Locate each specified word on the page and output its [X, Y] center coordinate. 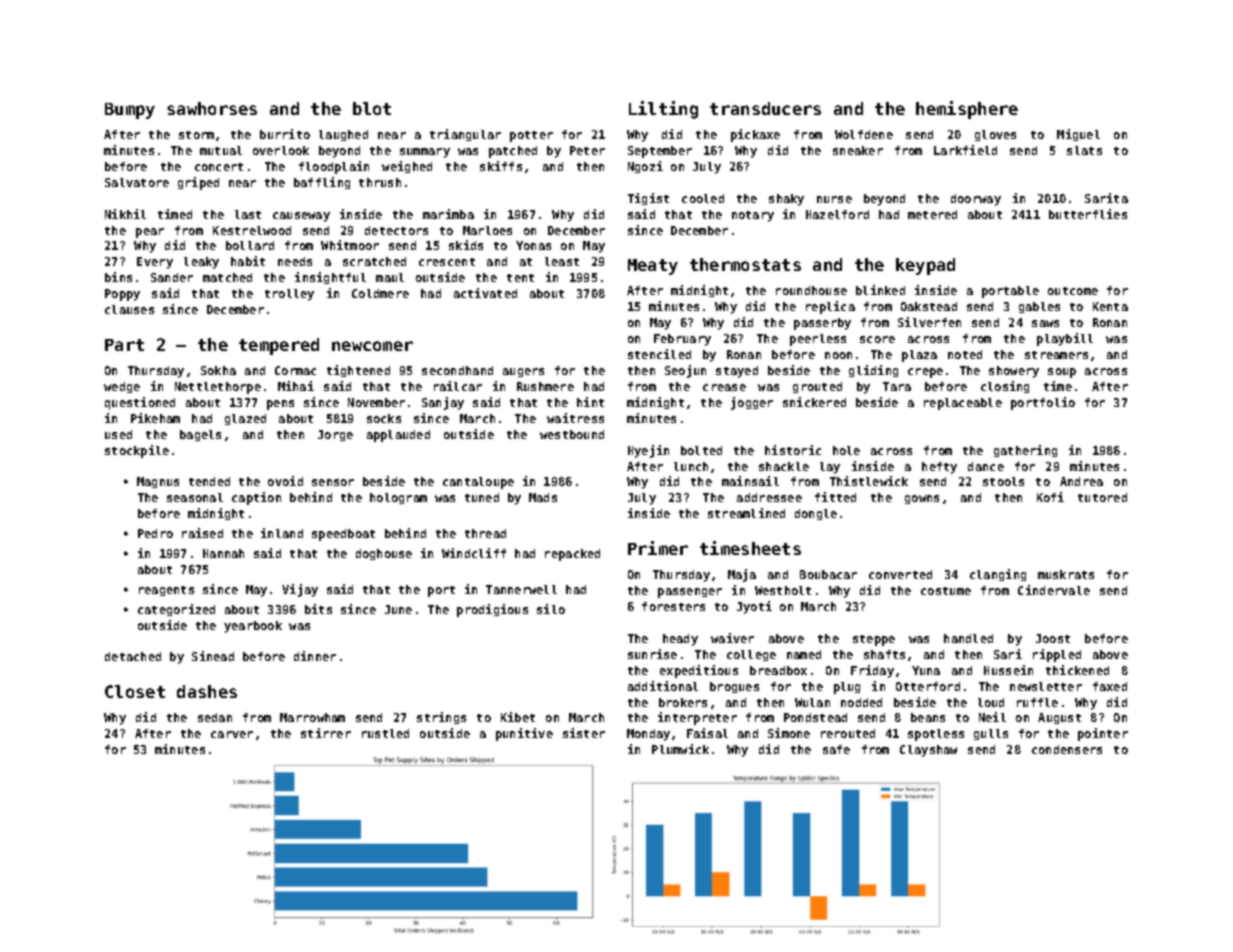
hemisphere [967, 110]
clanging [998, 575]
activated [485, 293]
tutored [1102, 497]
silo [551, 609]
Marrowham [312, 717]
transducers [765, 108]
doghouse [384, 554]
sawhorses [212, 108]
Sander [172, 277]
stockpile [137, 451]
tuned [482, 497]
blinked [880, 290]
